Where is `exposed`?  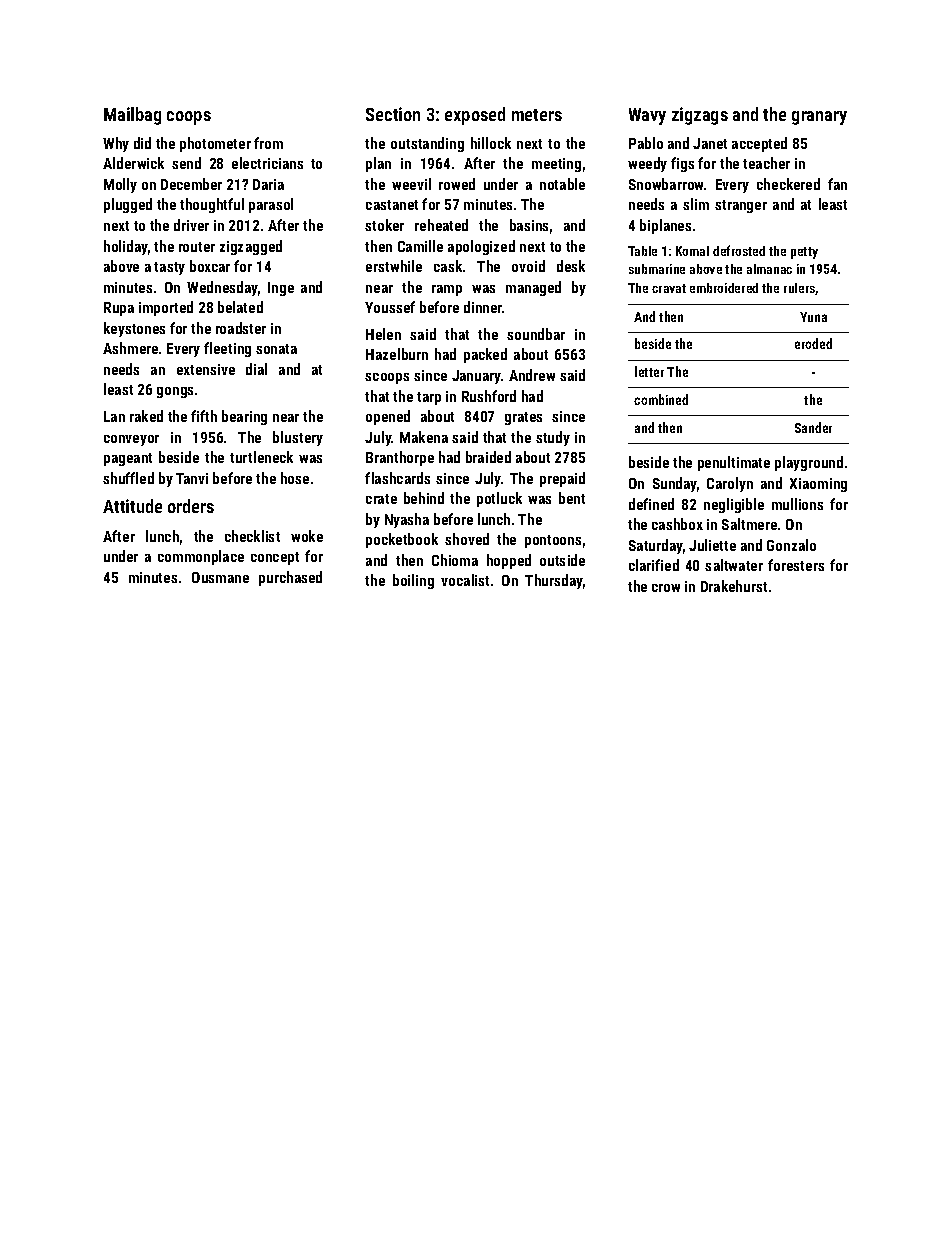 exposed is located at coordinates (475, 116).
